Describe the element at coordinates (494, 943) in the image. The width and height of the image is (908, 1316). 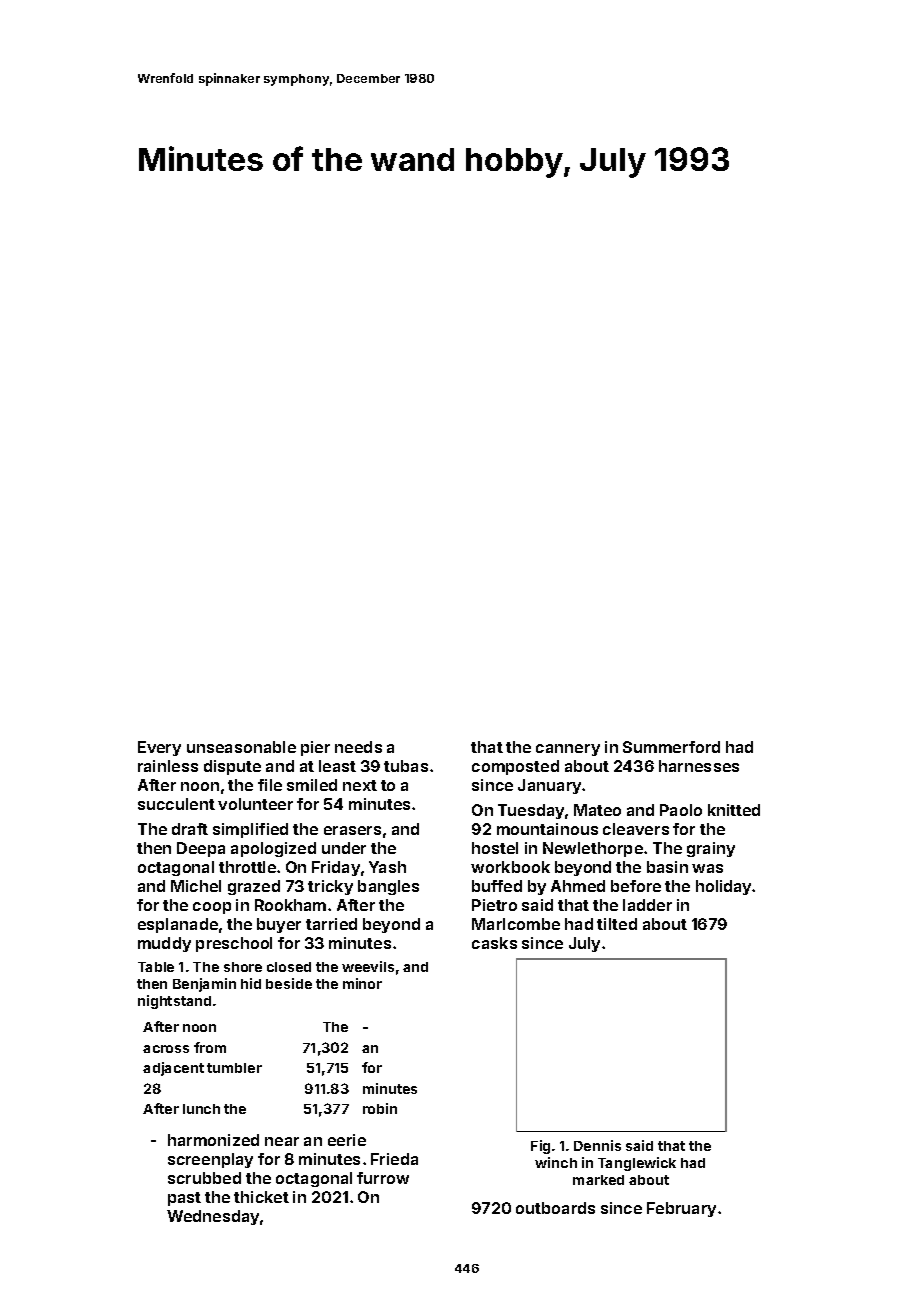
I see `casks` at that location.
